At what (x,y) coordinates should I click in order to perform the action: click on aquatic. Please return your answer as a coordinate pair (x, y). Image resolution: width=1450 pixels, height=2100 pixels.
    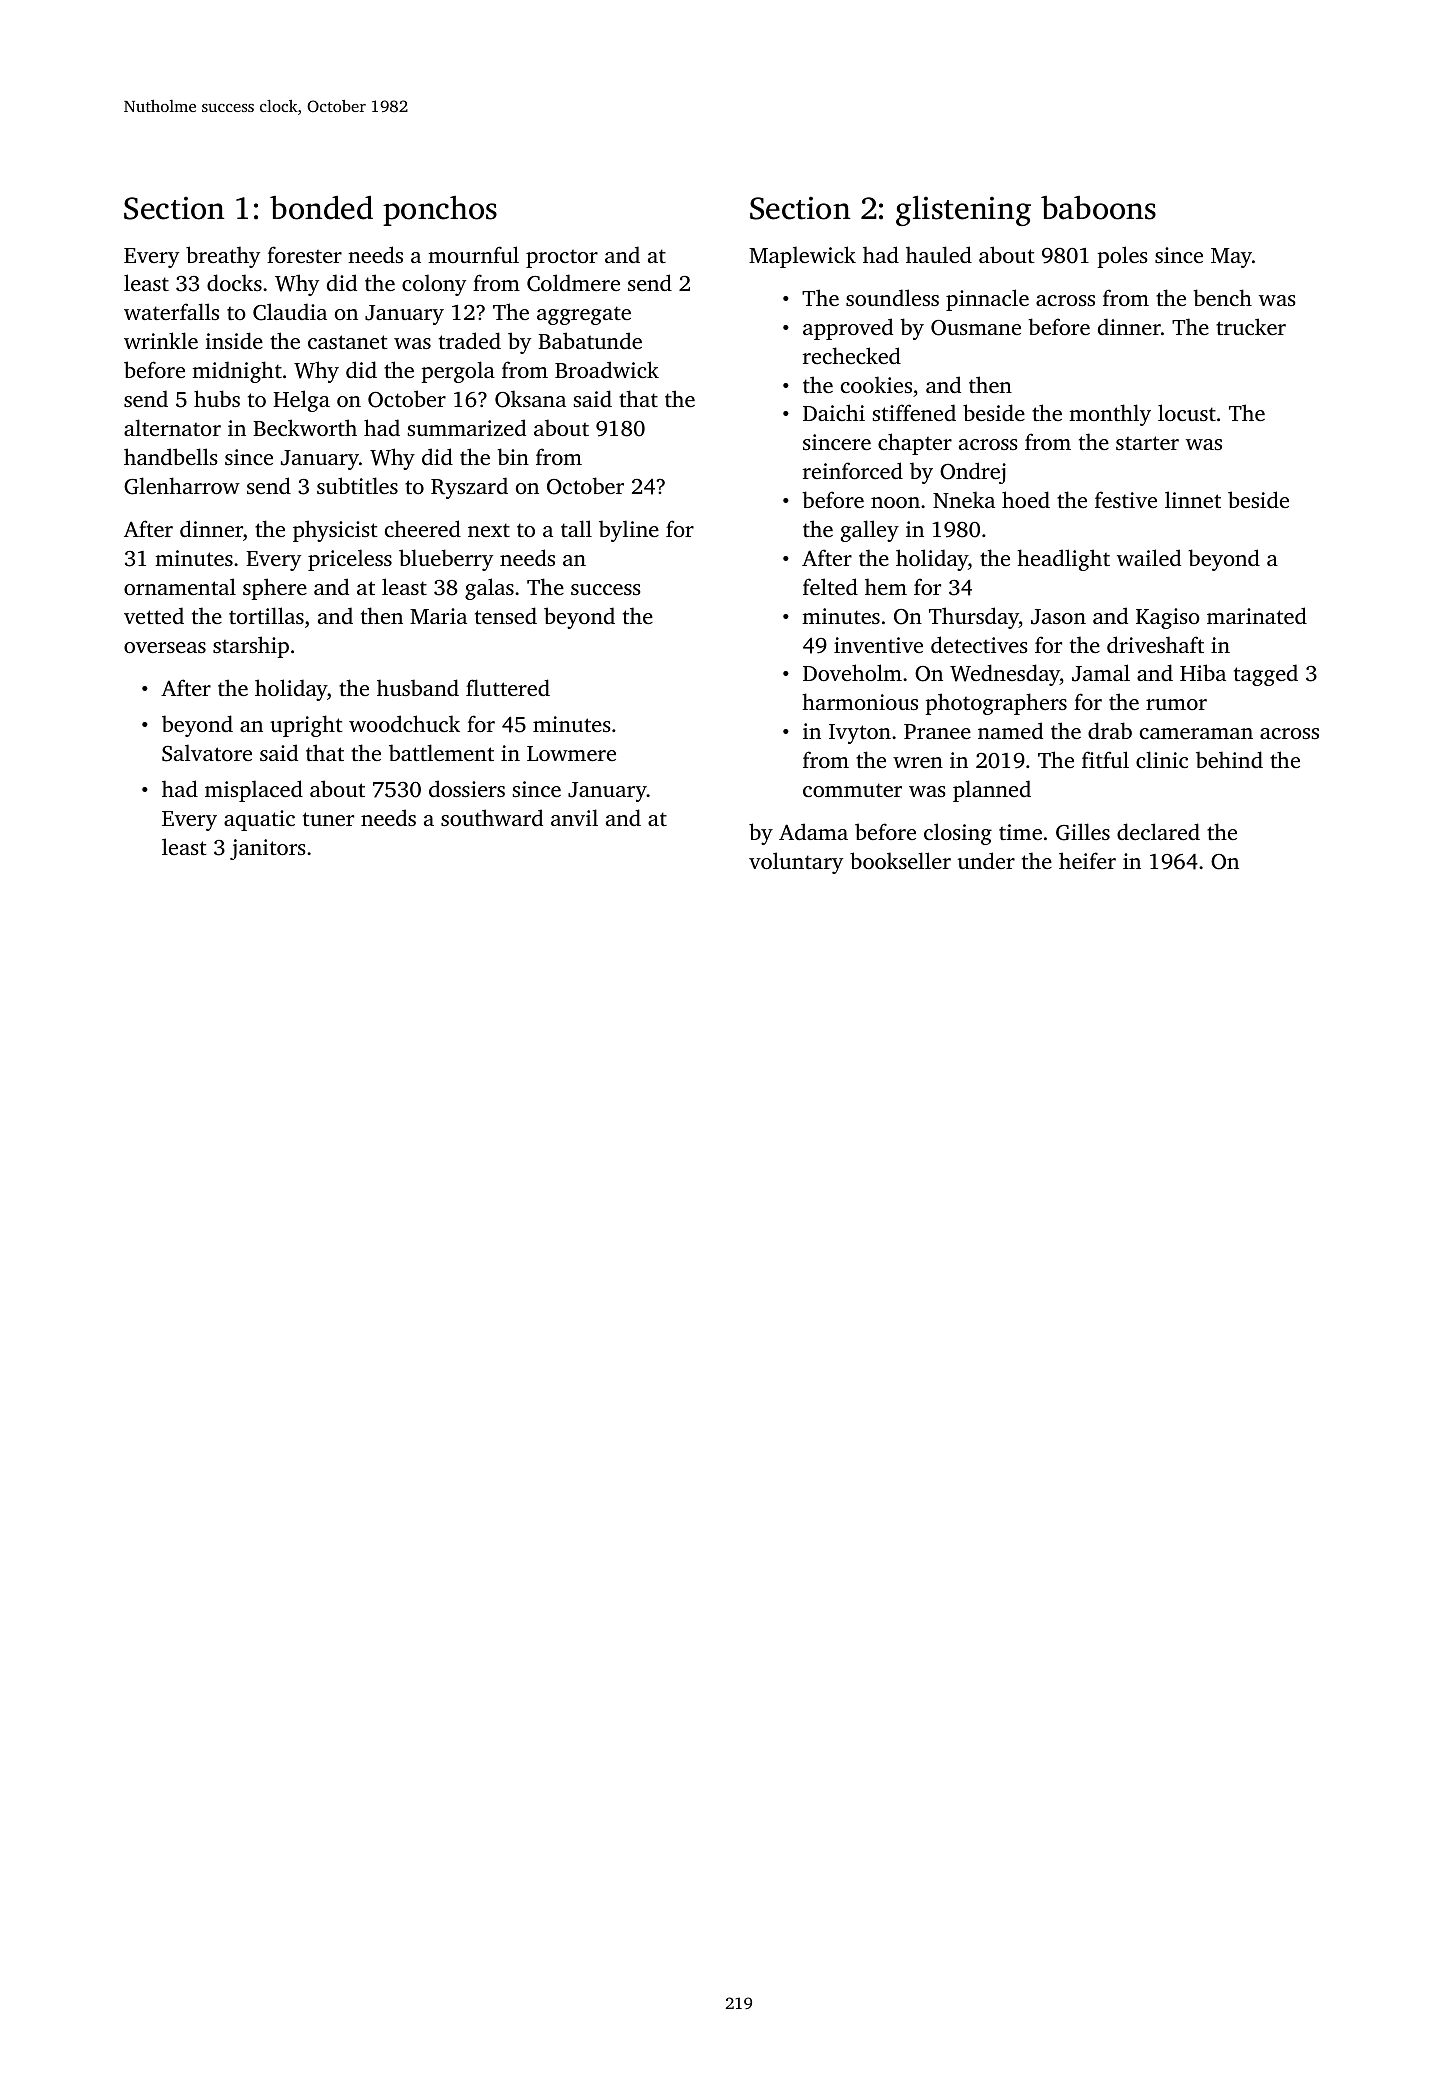
    Looking at the image, I should click on (259, 820).
